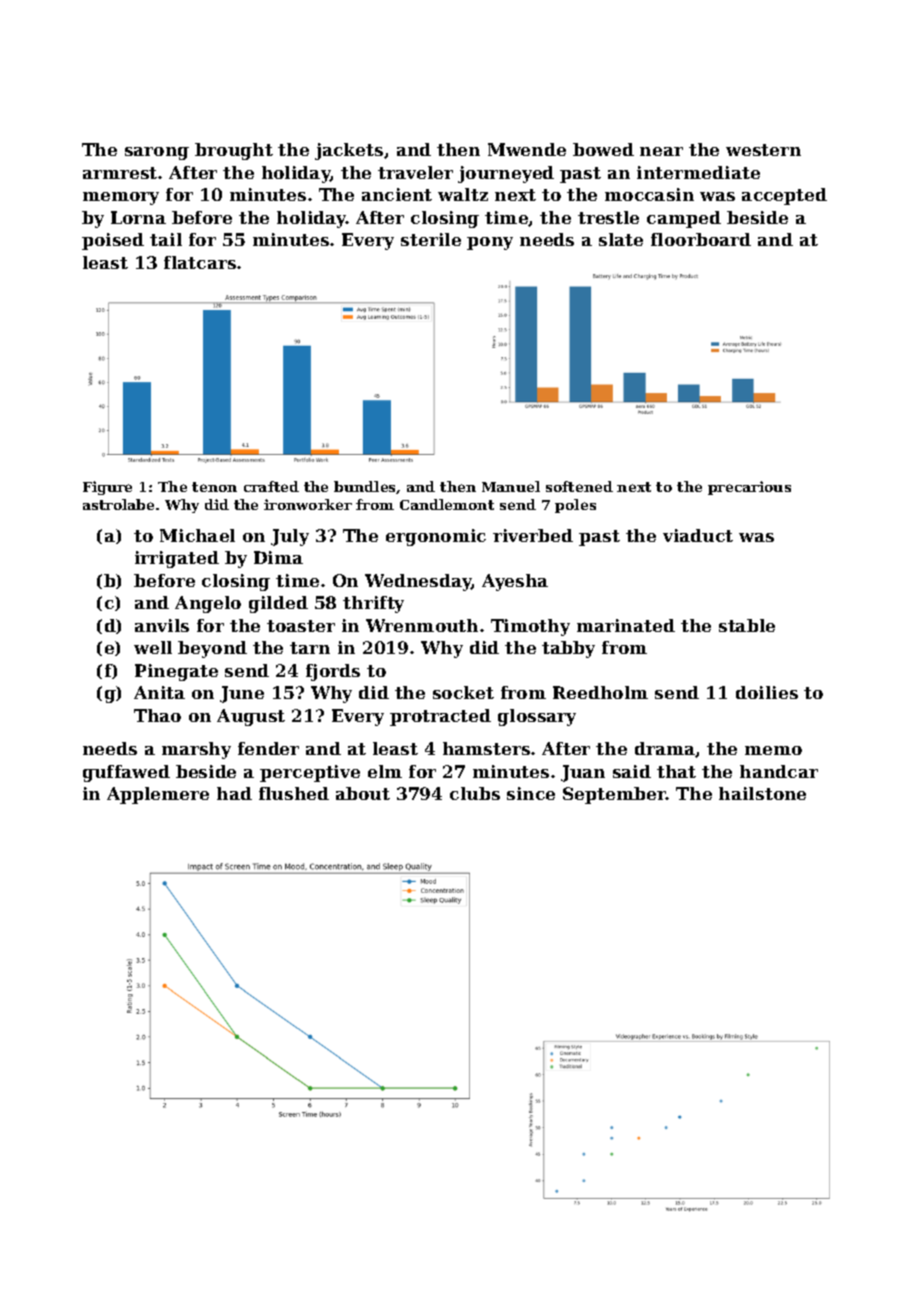 The height and width of the page is (1314, 924). Describe the element at coordinates (527, 149) in the page. I see `Mwende` at that location.
